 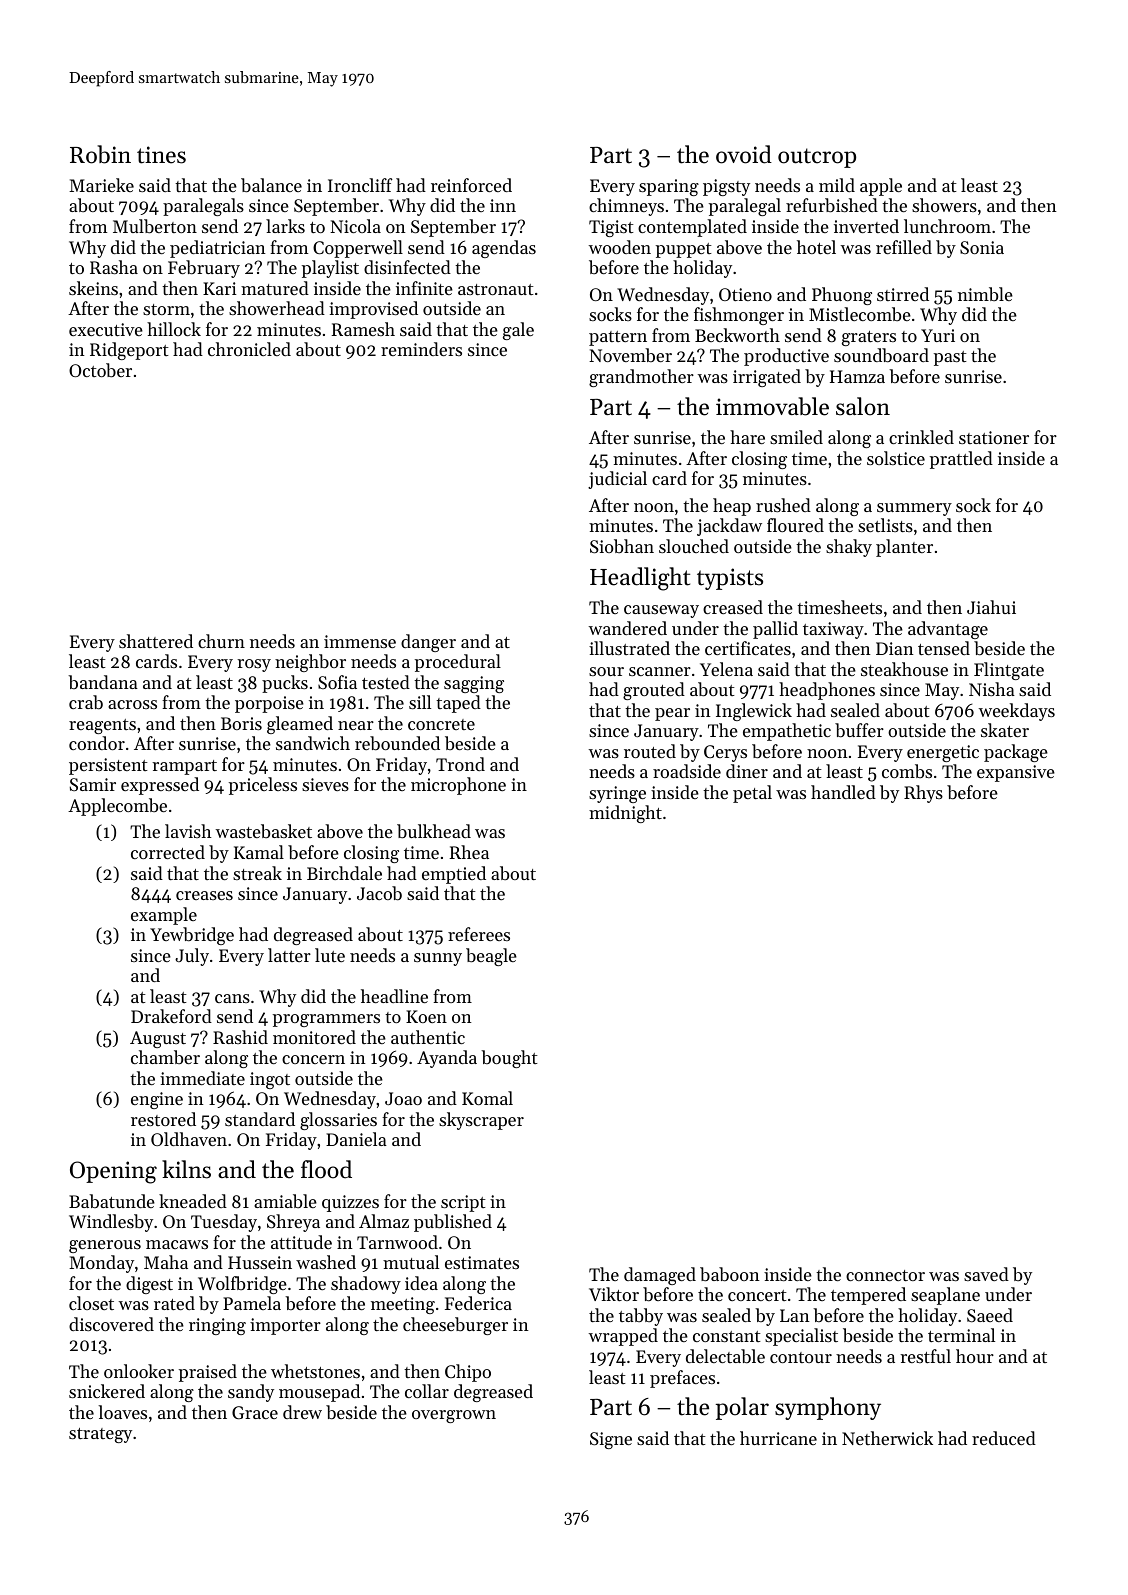 I want to click on drew, so click(x=302, y=1412).
